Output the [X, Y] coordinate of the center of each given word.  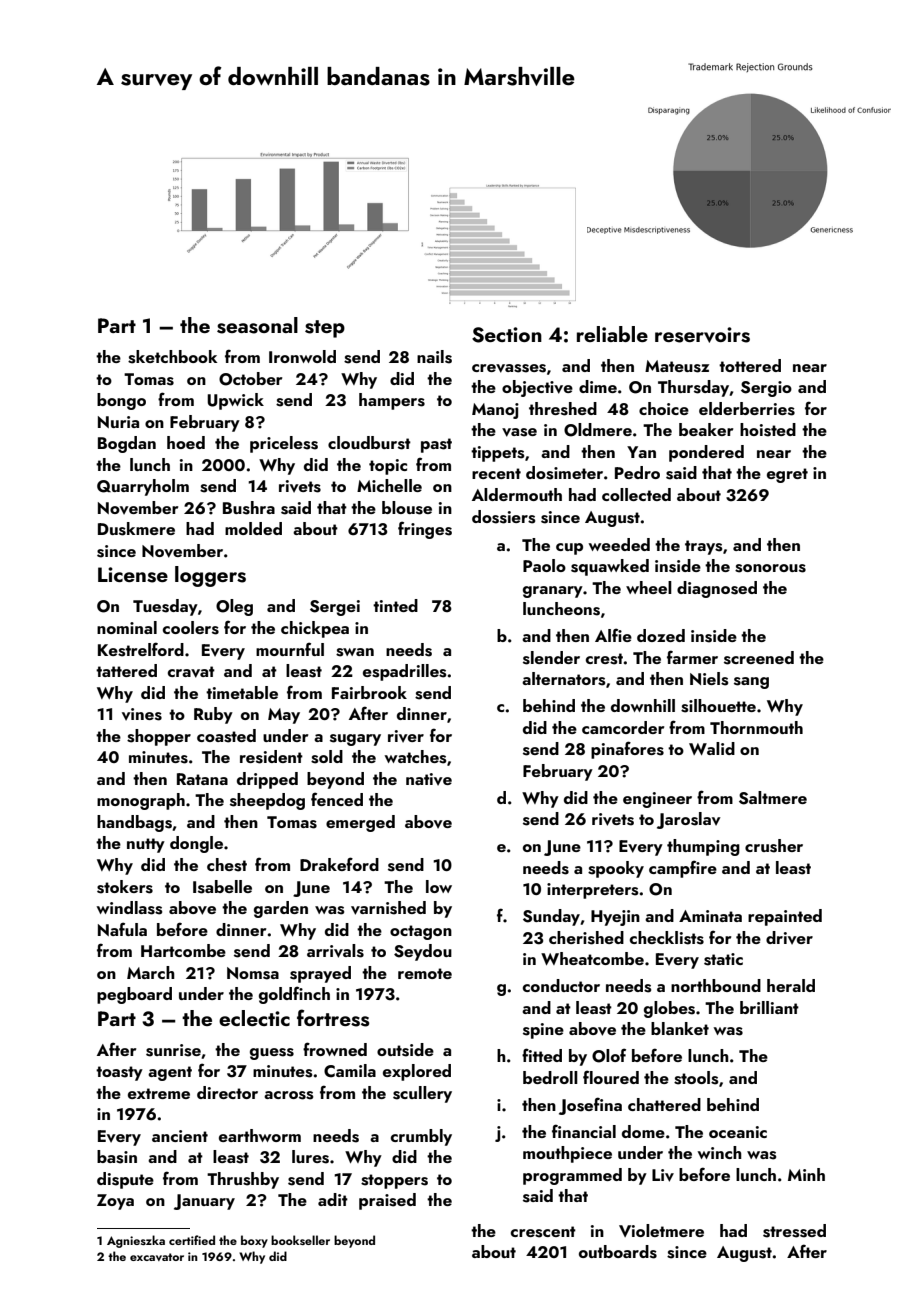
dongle [196, 844]
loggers [210, 576]
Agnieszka [136, 1241]
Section [507, 335]
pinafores [627, 750]
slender [551, 658]
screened [759, 658]
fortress [333, 1018]
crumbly [421, 1137]
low [439, 886]
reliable [612, 334]
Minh [806, 1174]
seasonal [257, 325]
